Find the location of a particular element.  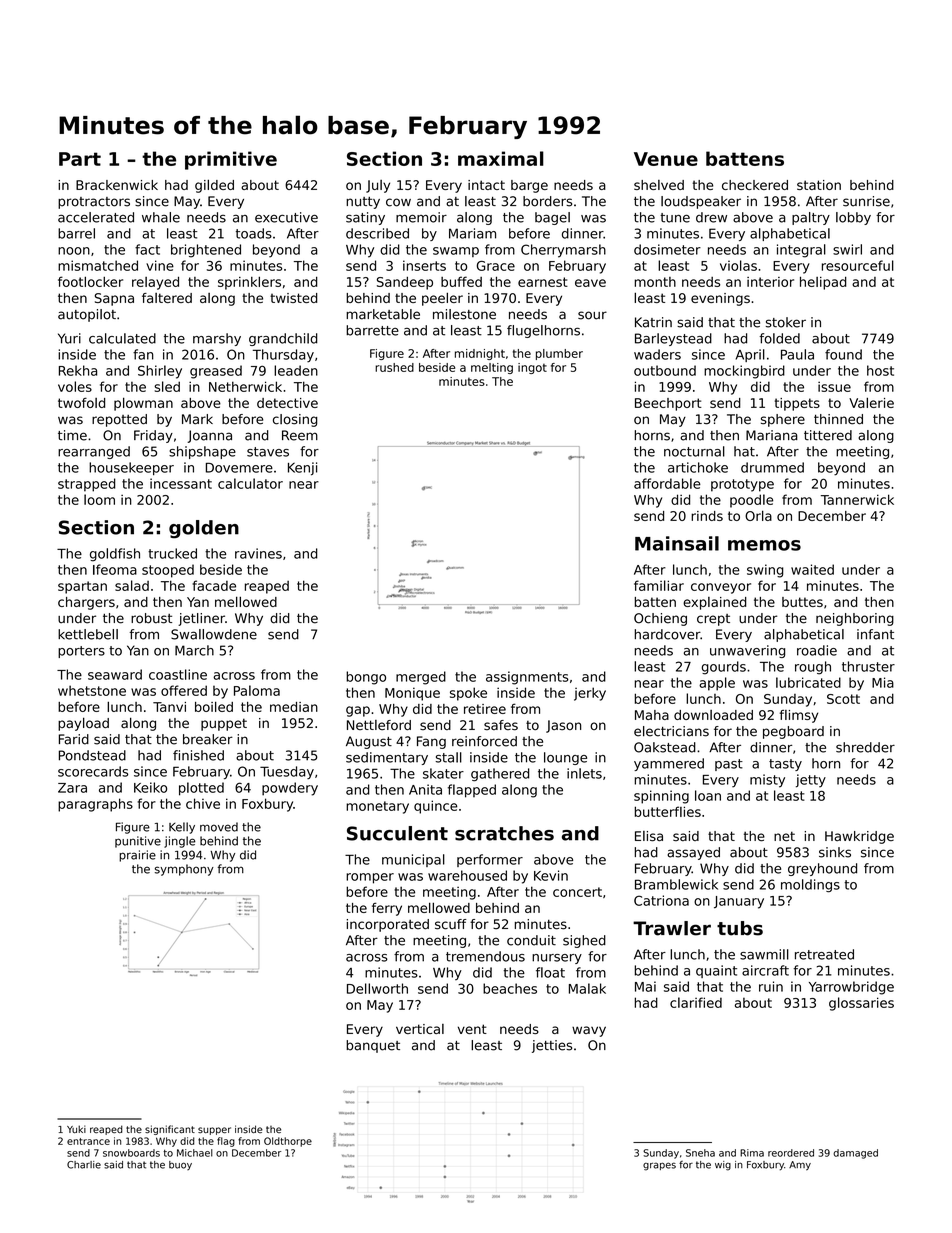

Charlie is located at coordinates (84, 1165).
